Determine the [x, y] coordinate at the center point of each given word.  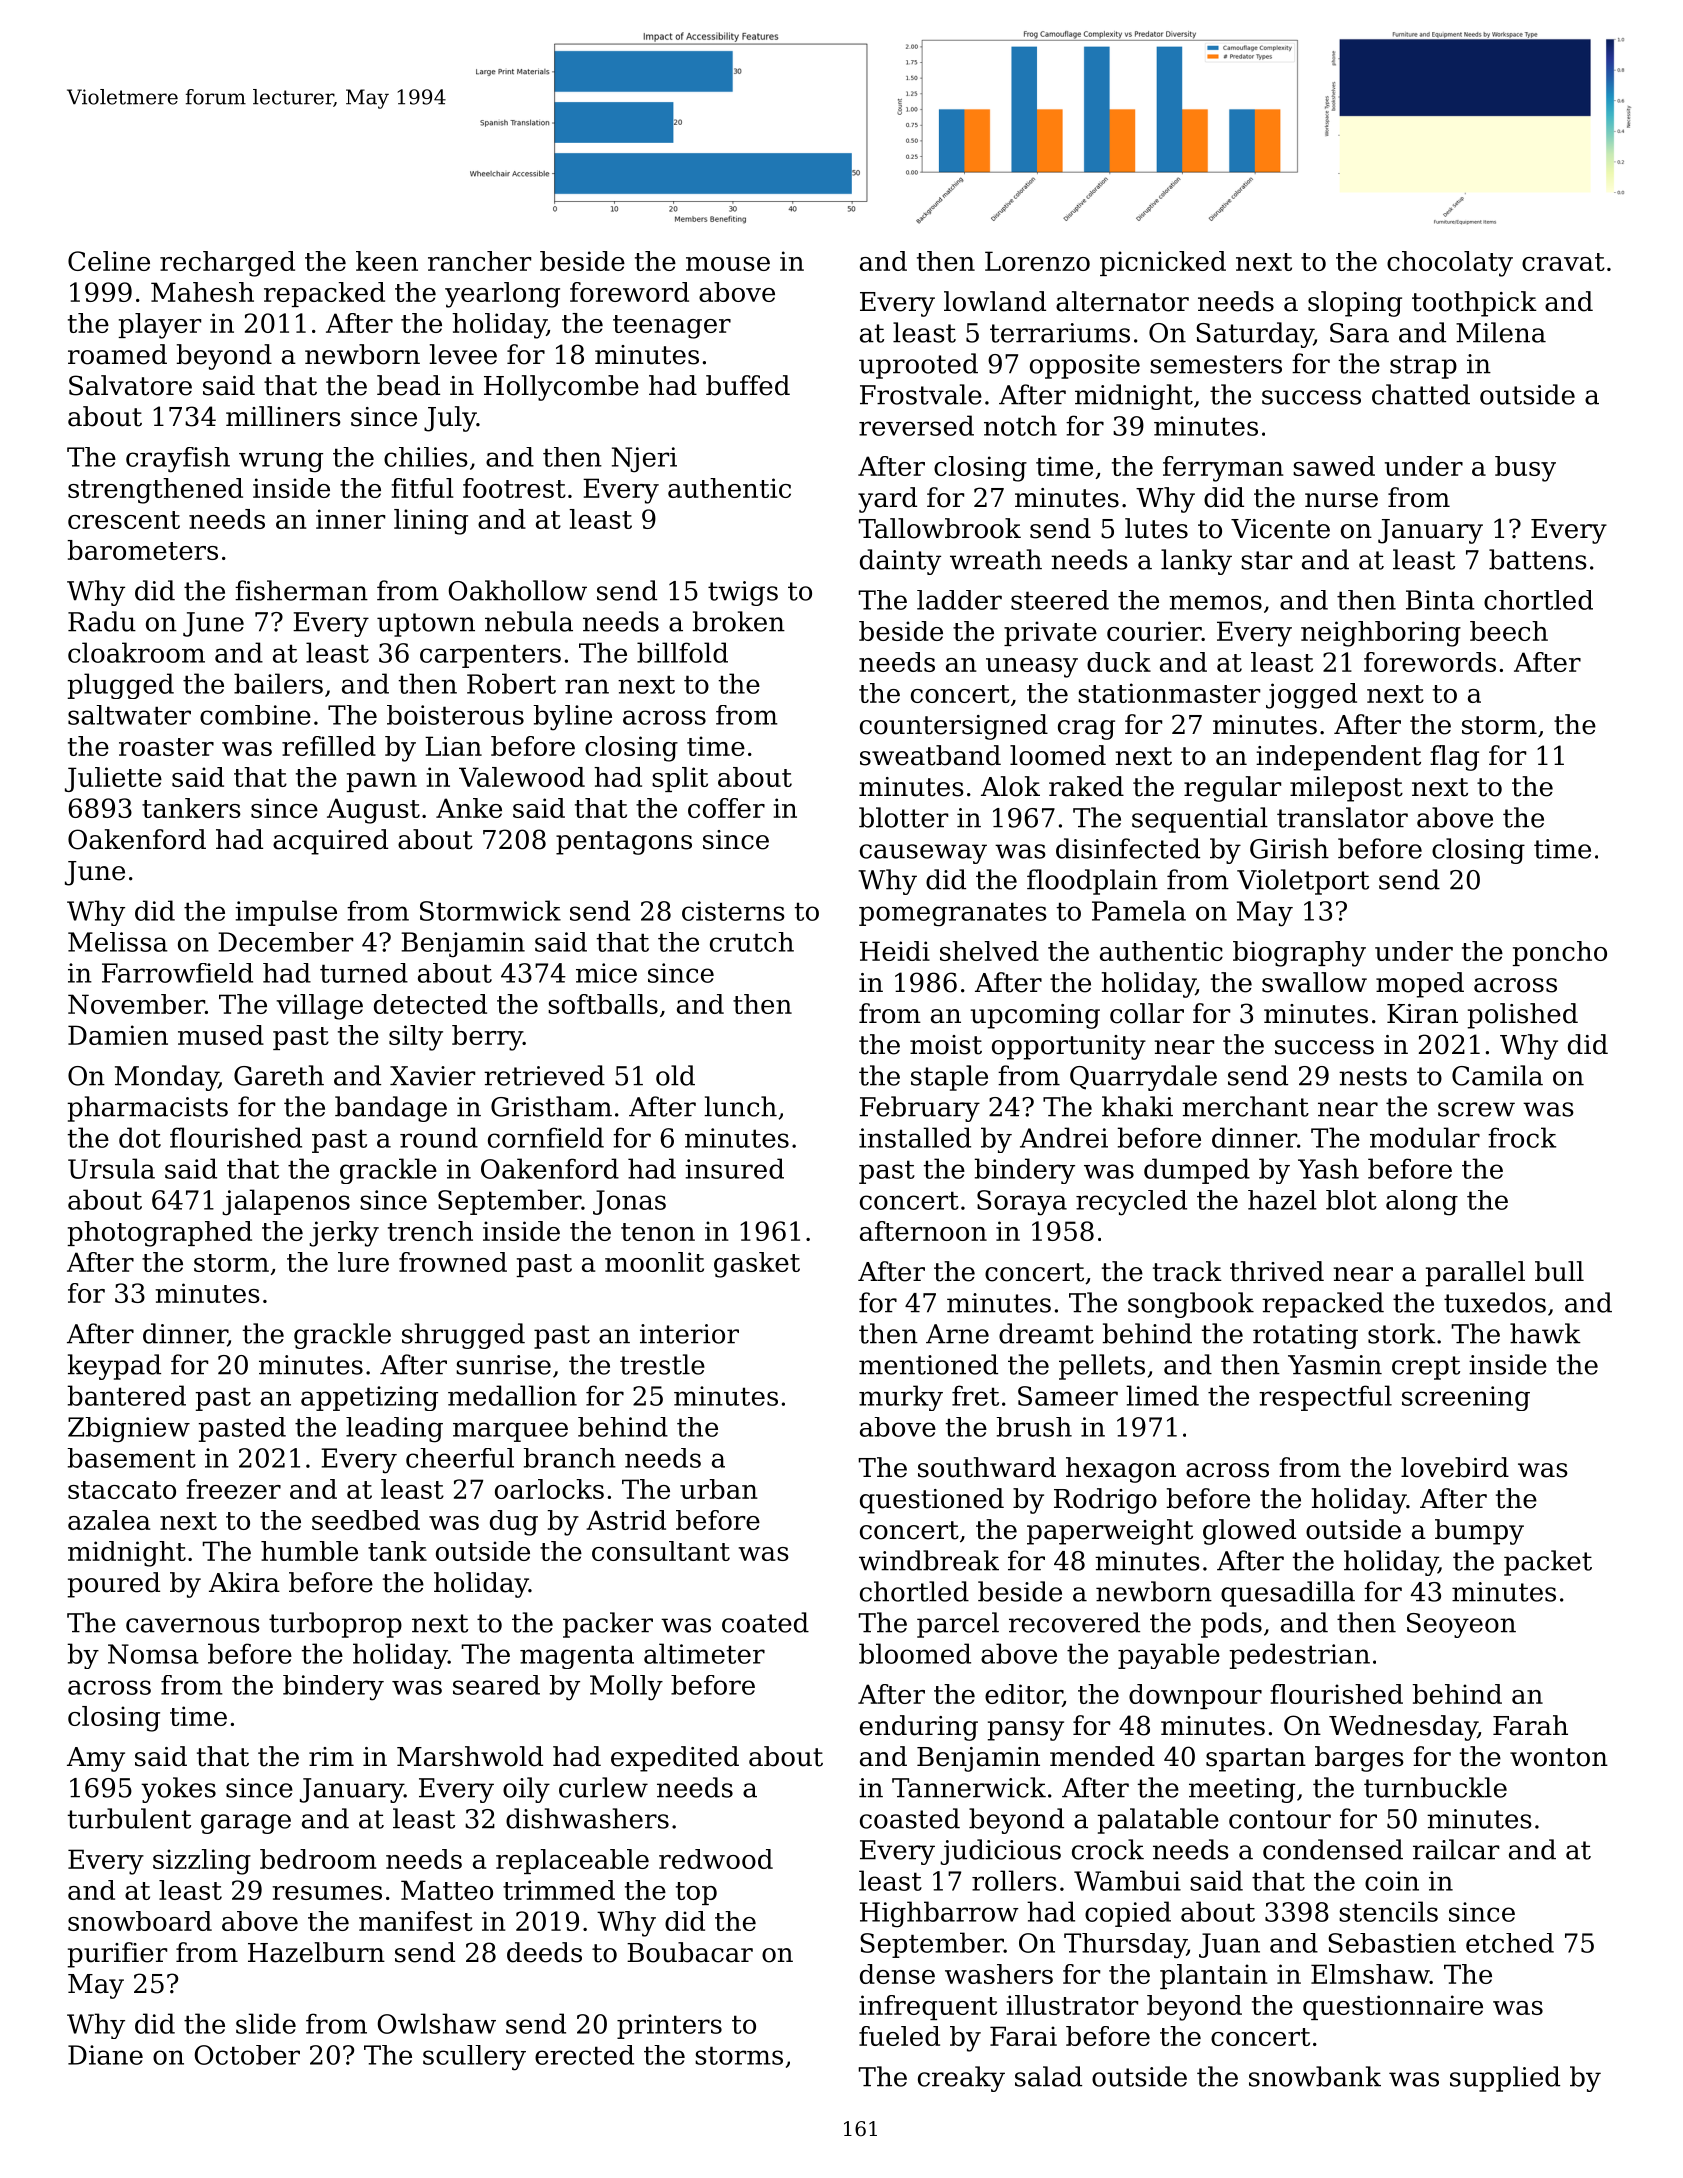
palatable [1158, 1821]
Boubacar [690, 1952]
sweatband [930, 755]
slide [266, 2023]
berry [487, 1038]
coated [765, 1622]
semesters [1216, 364]
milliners [283, 416]
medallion [512, 1395]
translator [1342, 817]
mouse [728, 264]
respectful [1325, 1398]
